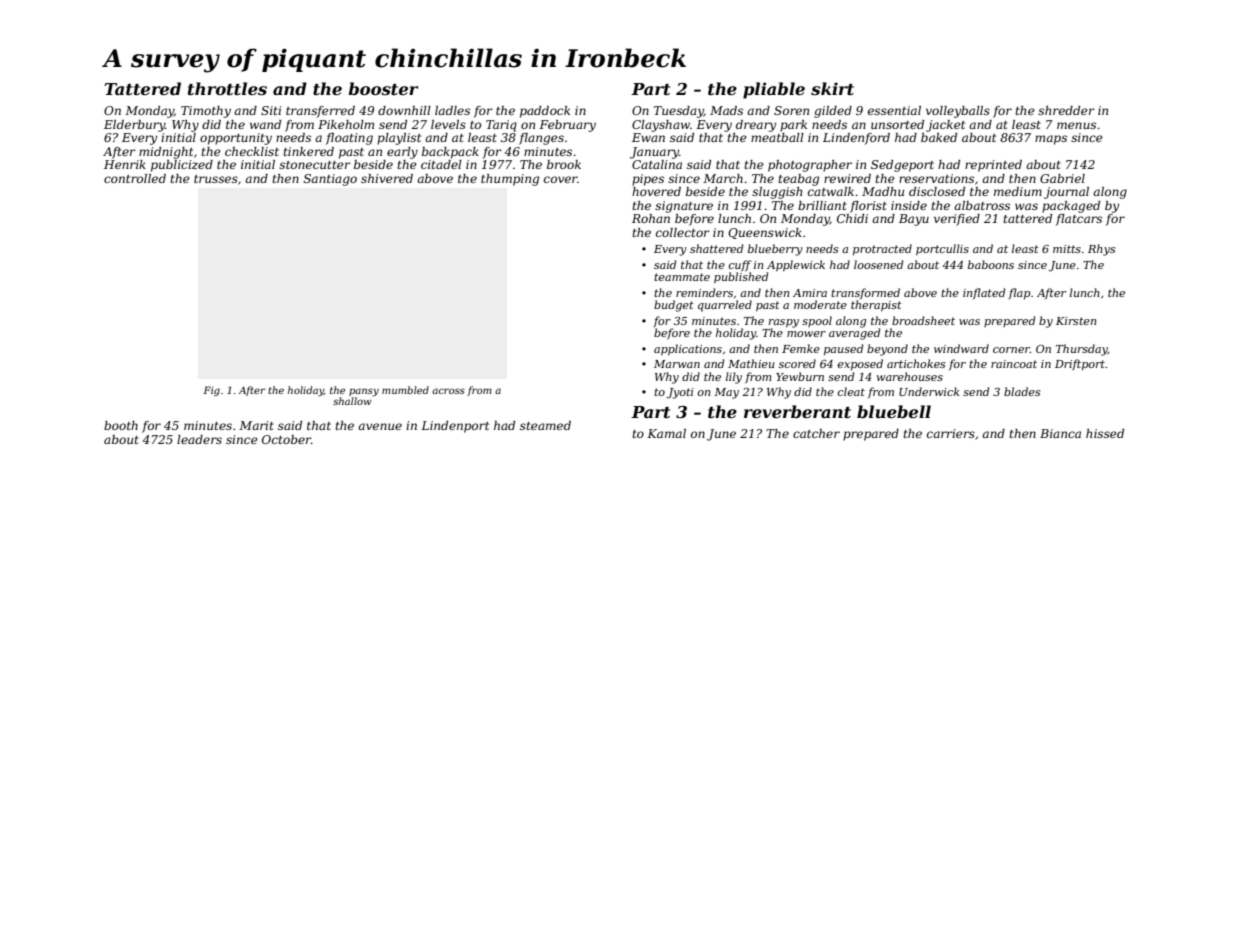 The image size is (1233, 952). What do you see at coordinates (1082, 350) in the screenshot?
I see `Thursday` at bounding box center [1082, 350].
